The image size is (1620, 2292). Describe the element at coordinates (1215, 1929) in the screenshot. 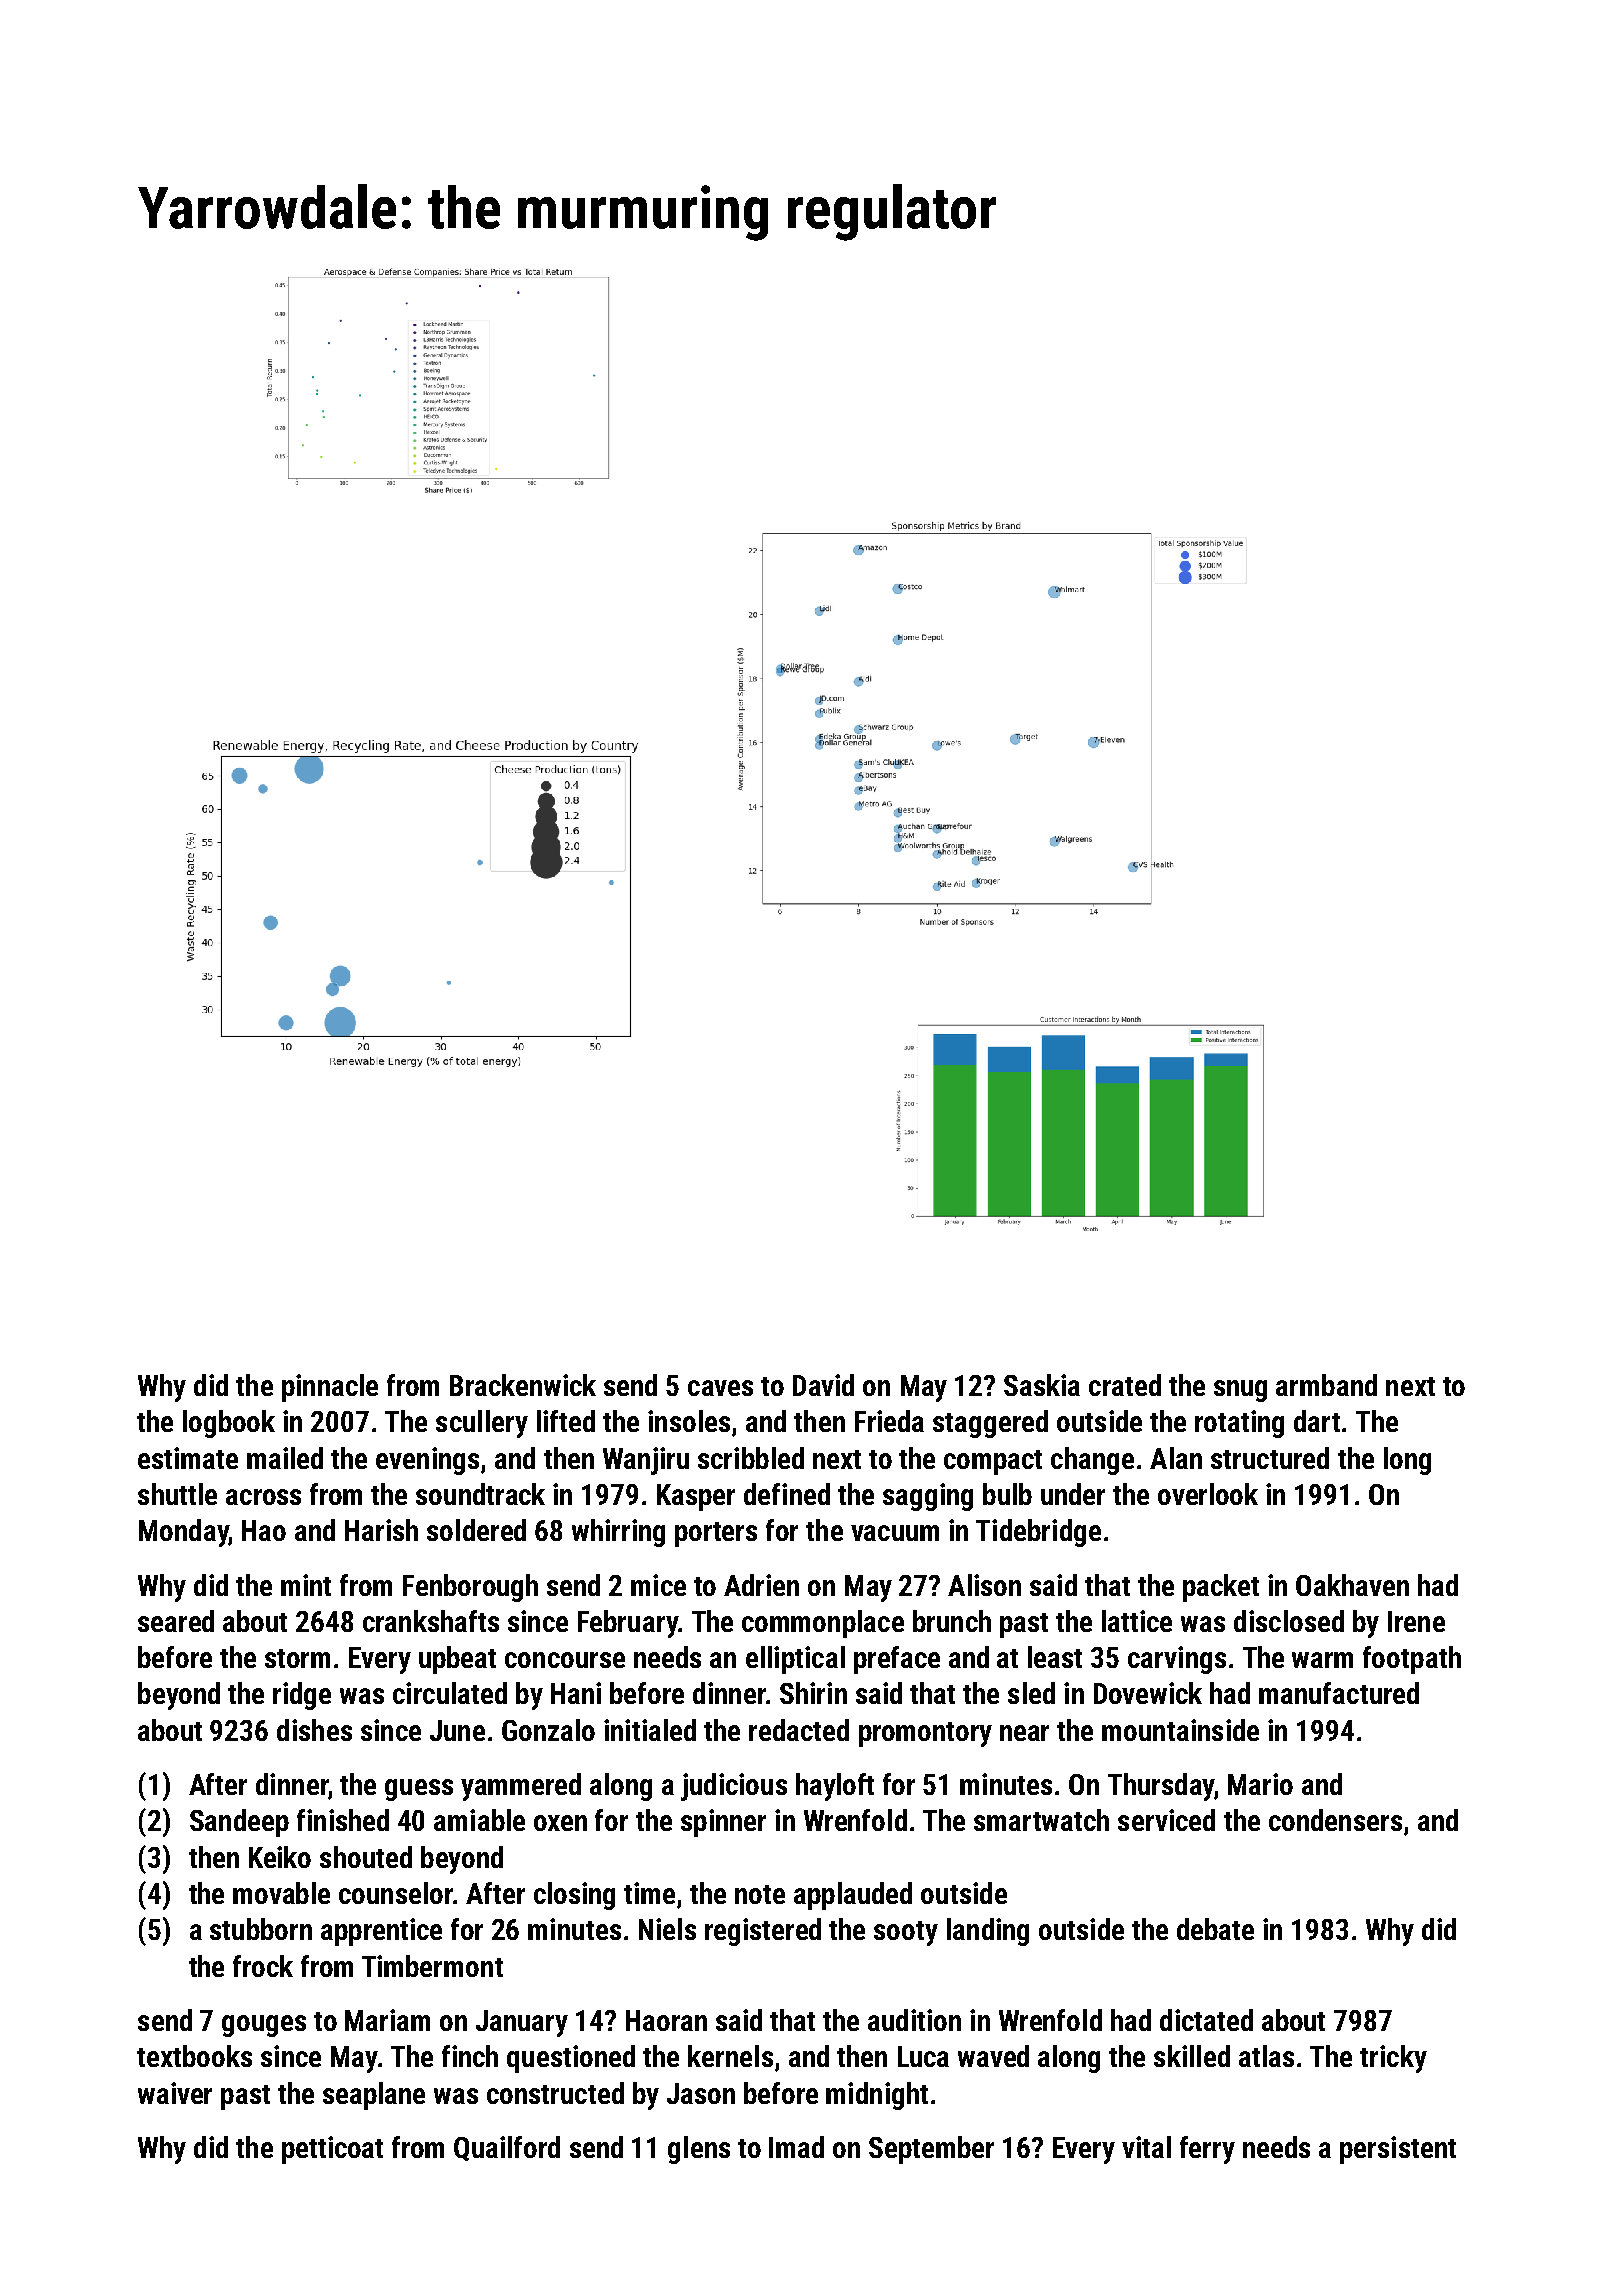

I see `debate` at that location.
